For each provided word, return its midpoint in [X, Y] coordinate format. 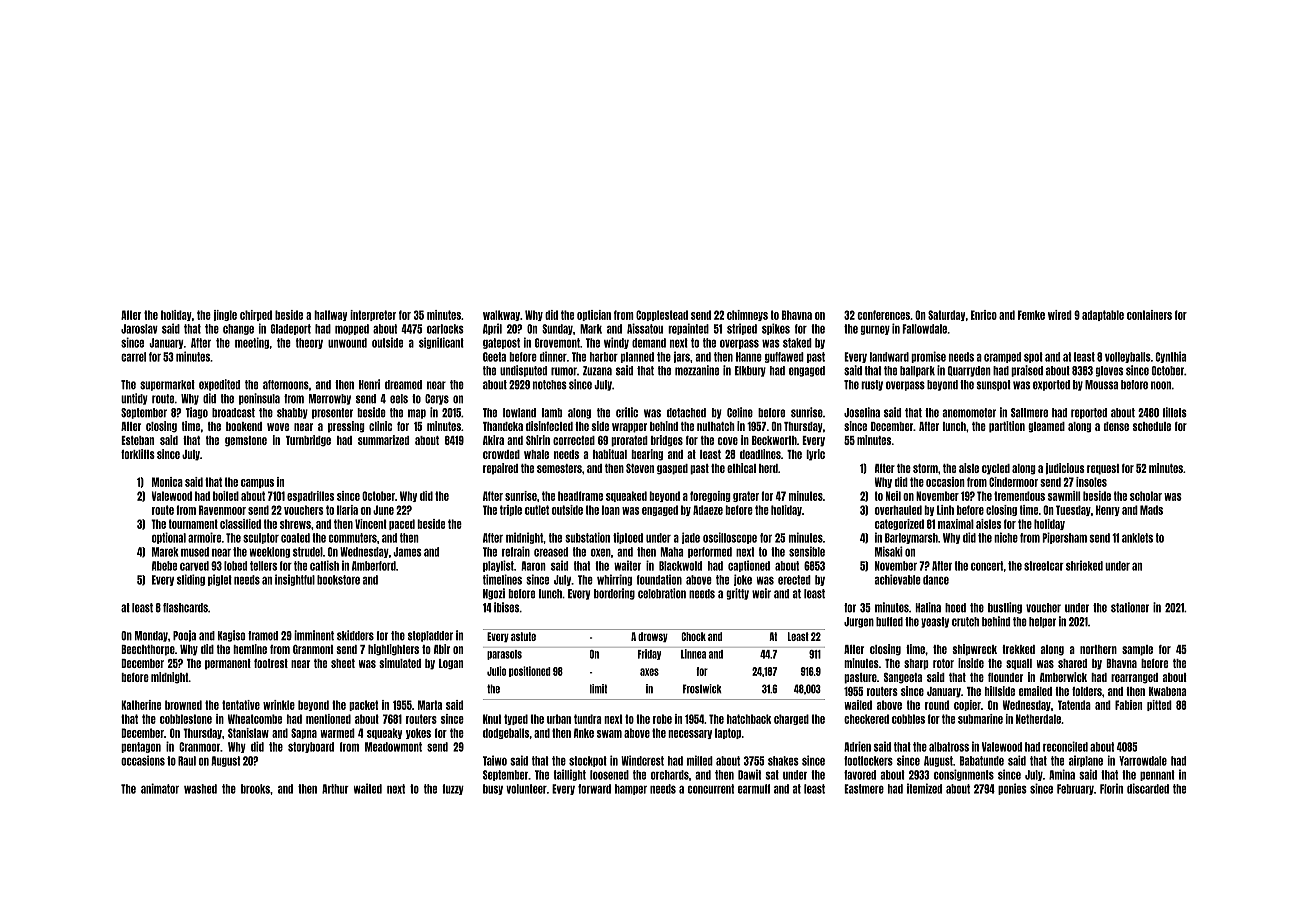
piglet [220, 580]
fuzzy [453, 789]
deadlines [760, 454]
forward [594, 789]
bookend [244, 426]
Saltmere [1029, 413]
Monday [151, 636]
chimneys [747, 315]
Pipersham [1064, 538]
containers [1149, 315]
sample [1137, 650]
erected [794, 580]
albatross [949, 747]
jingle [225, 315]
